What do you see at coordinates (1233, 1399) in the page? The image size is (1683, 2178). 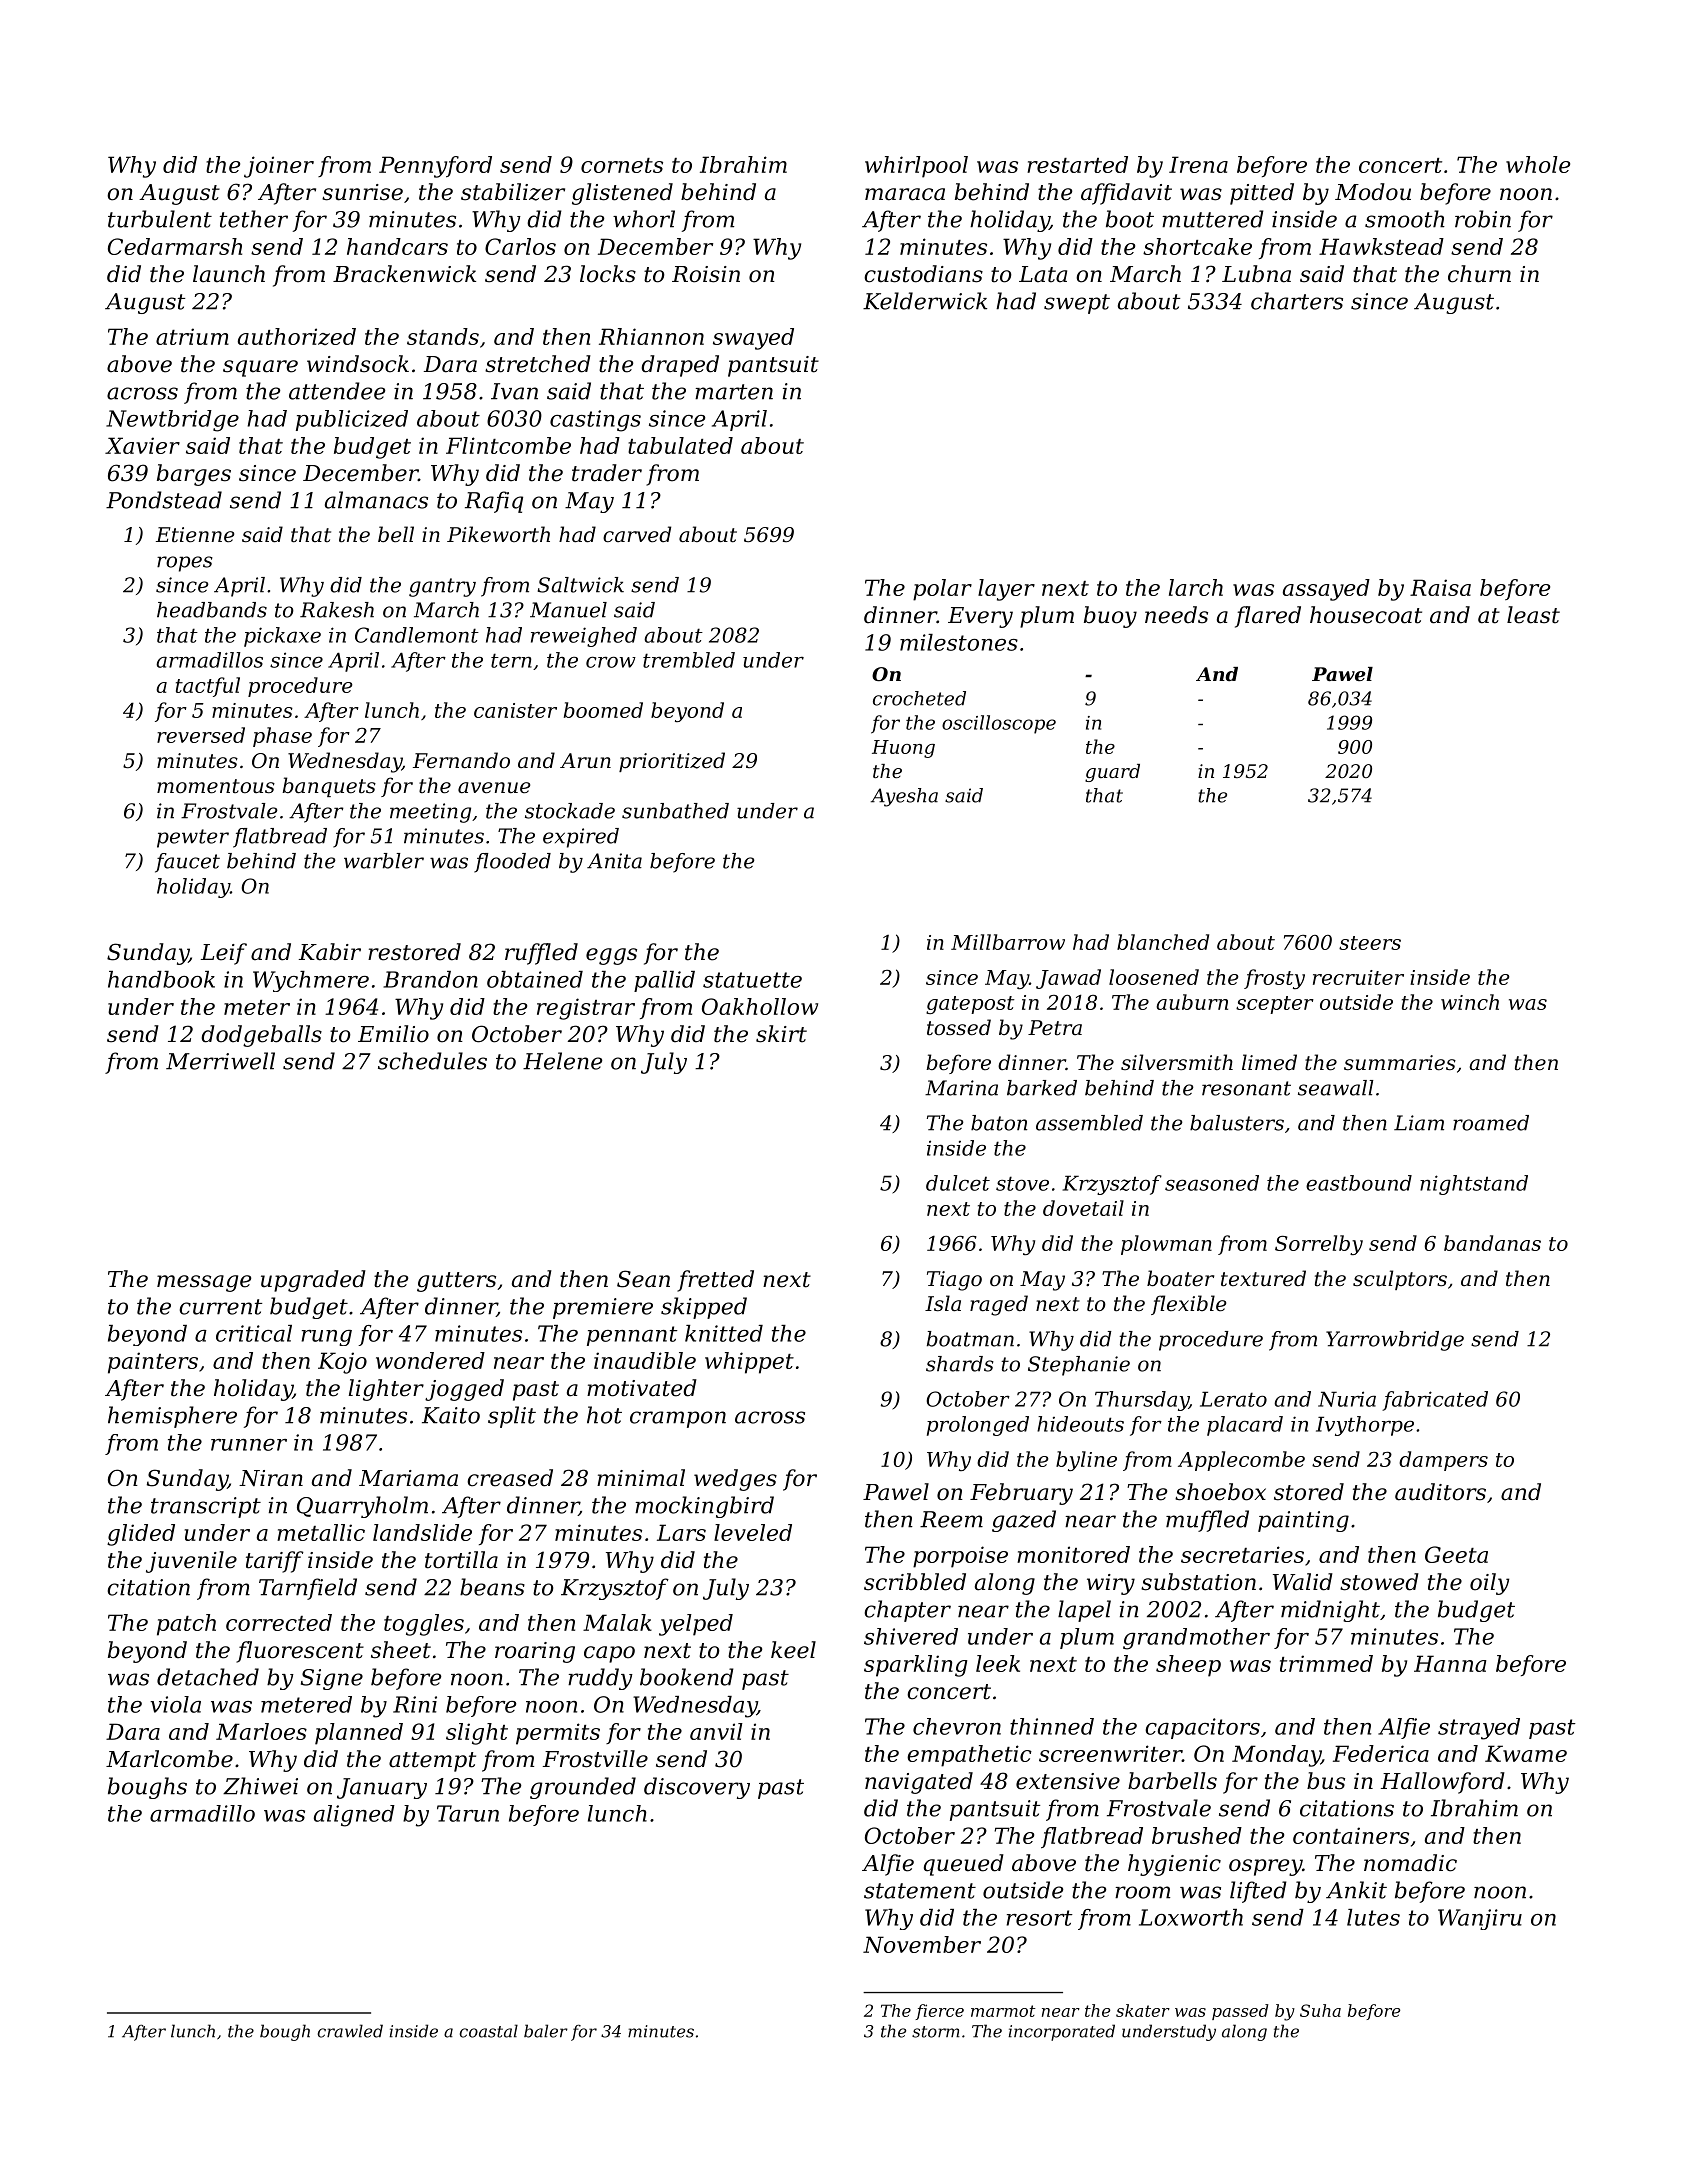 I see `Lerato` at bounding box center [1233, 1399].
